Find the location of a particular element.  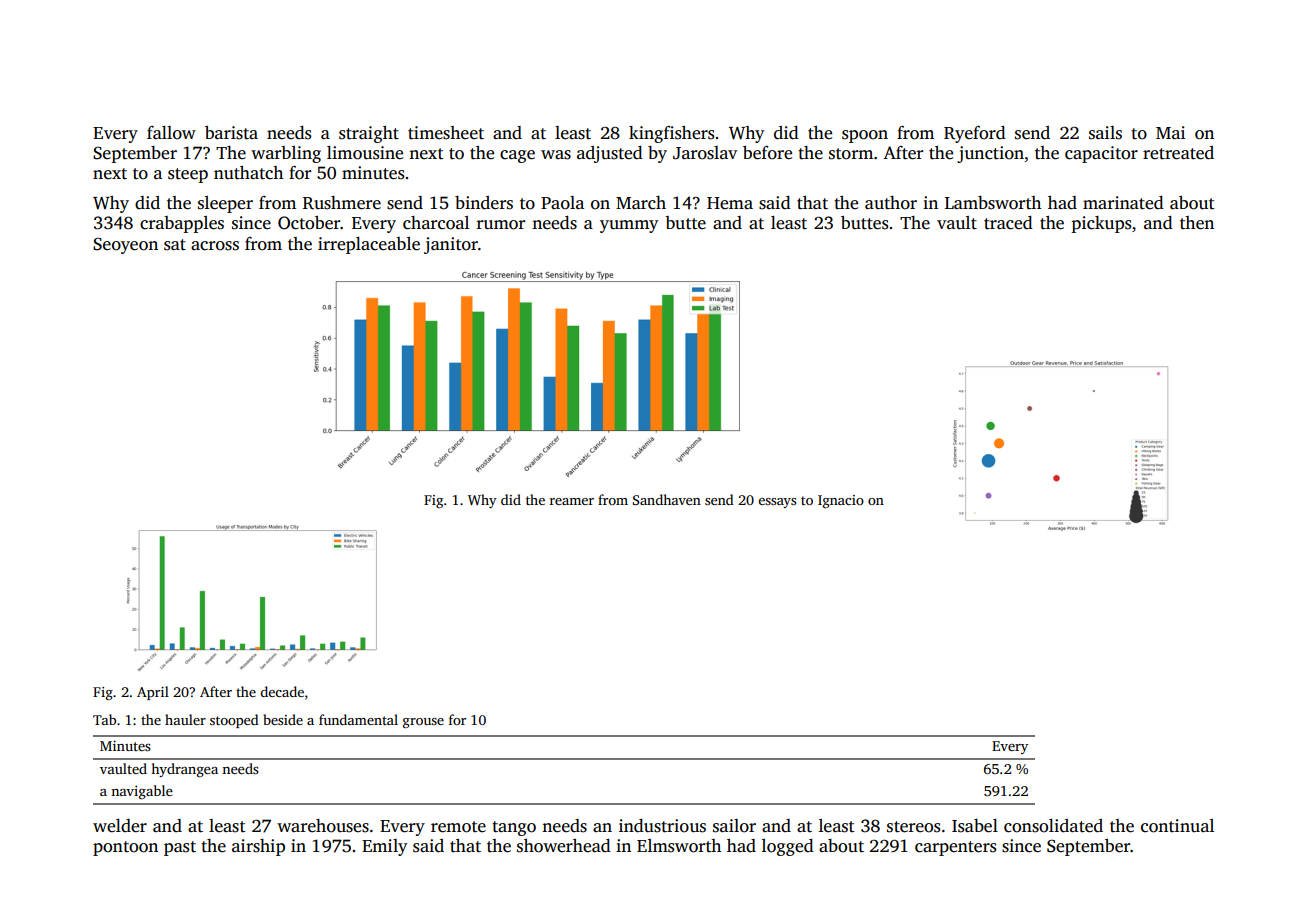

reamer is located at coordinates (572, 501).
